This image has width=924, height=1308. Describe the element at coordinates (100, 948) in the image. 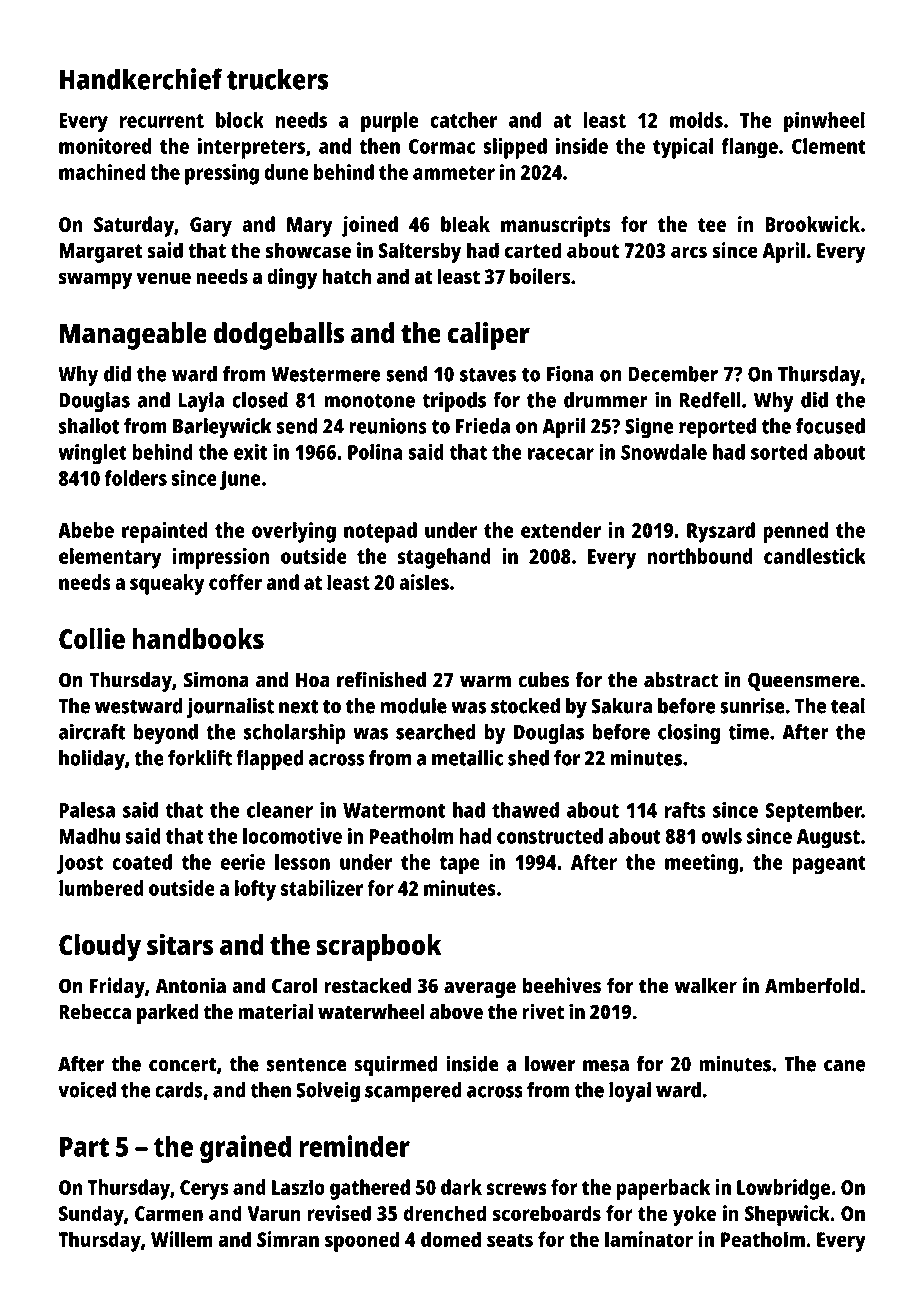

I see `Cloudy` at that location.
